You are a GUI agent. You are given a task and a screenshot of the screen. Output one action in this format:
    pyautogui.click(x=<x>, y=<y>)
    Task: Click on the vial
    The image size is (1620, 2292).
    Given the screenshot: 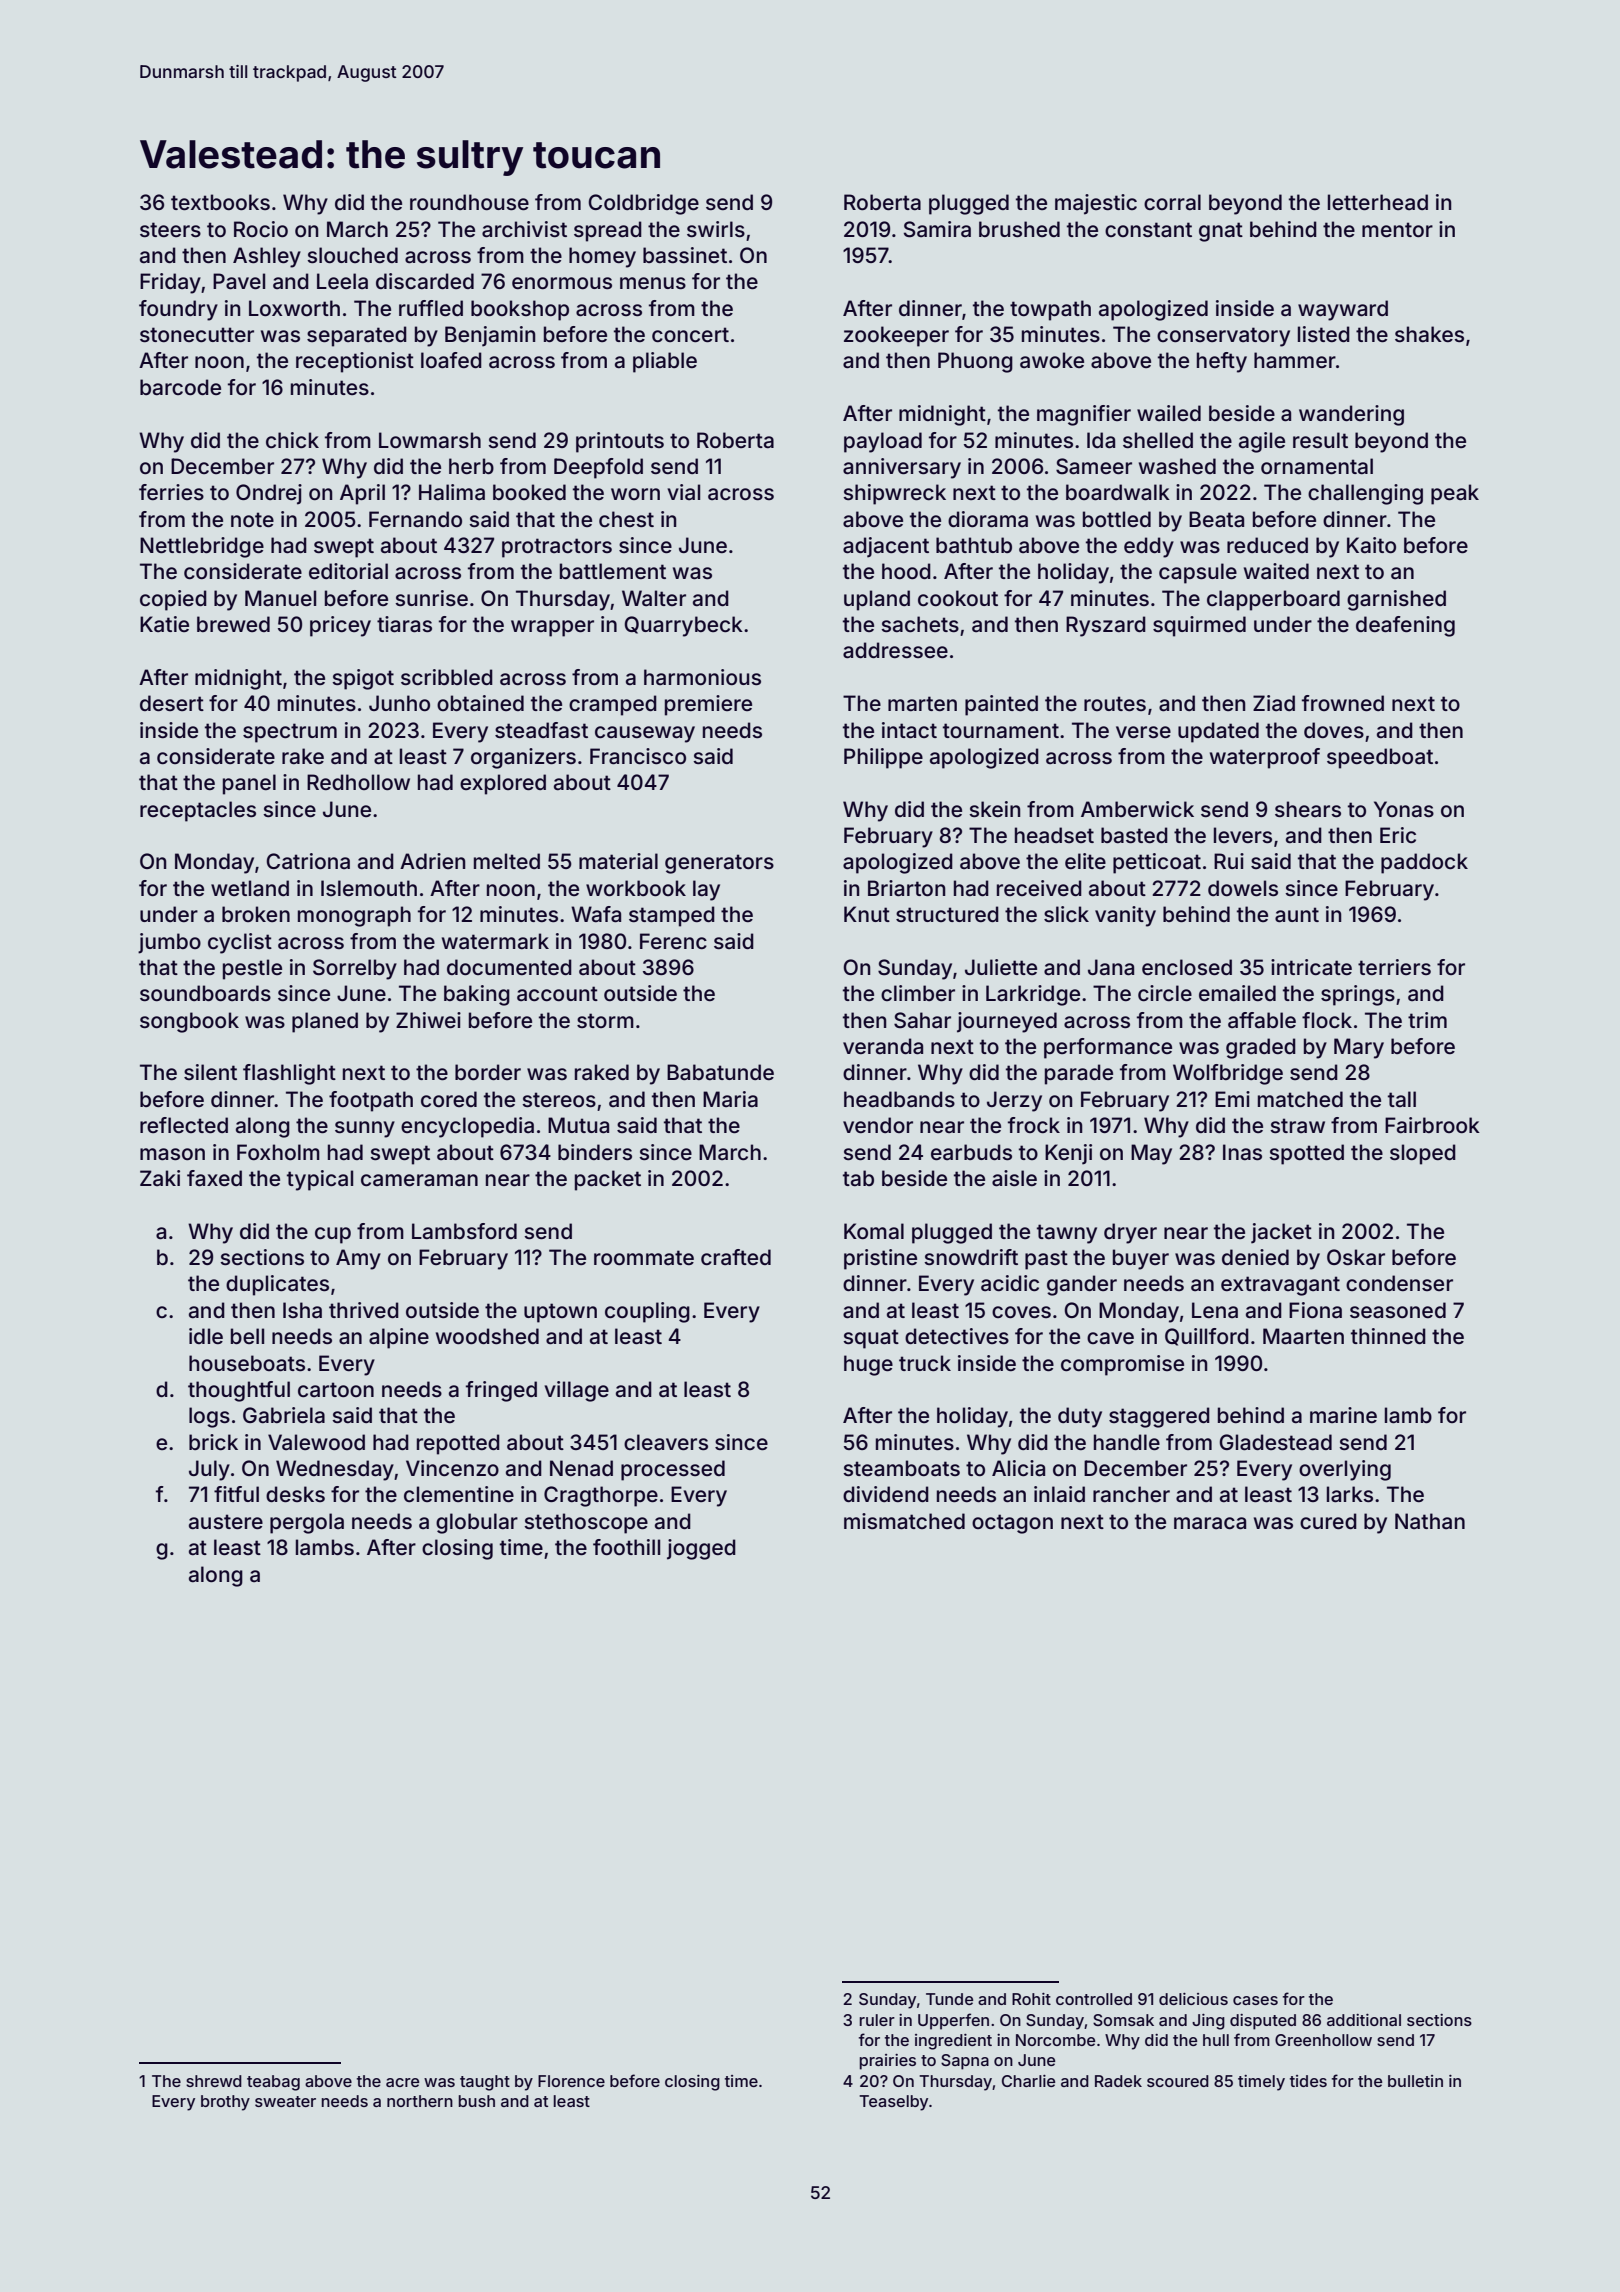 What is the action you would take?
    pyautogui.click(x=683, y=492)
